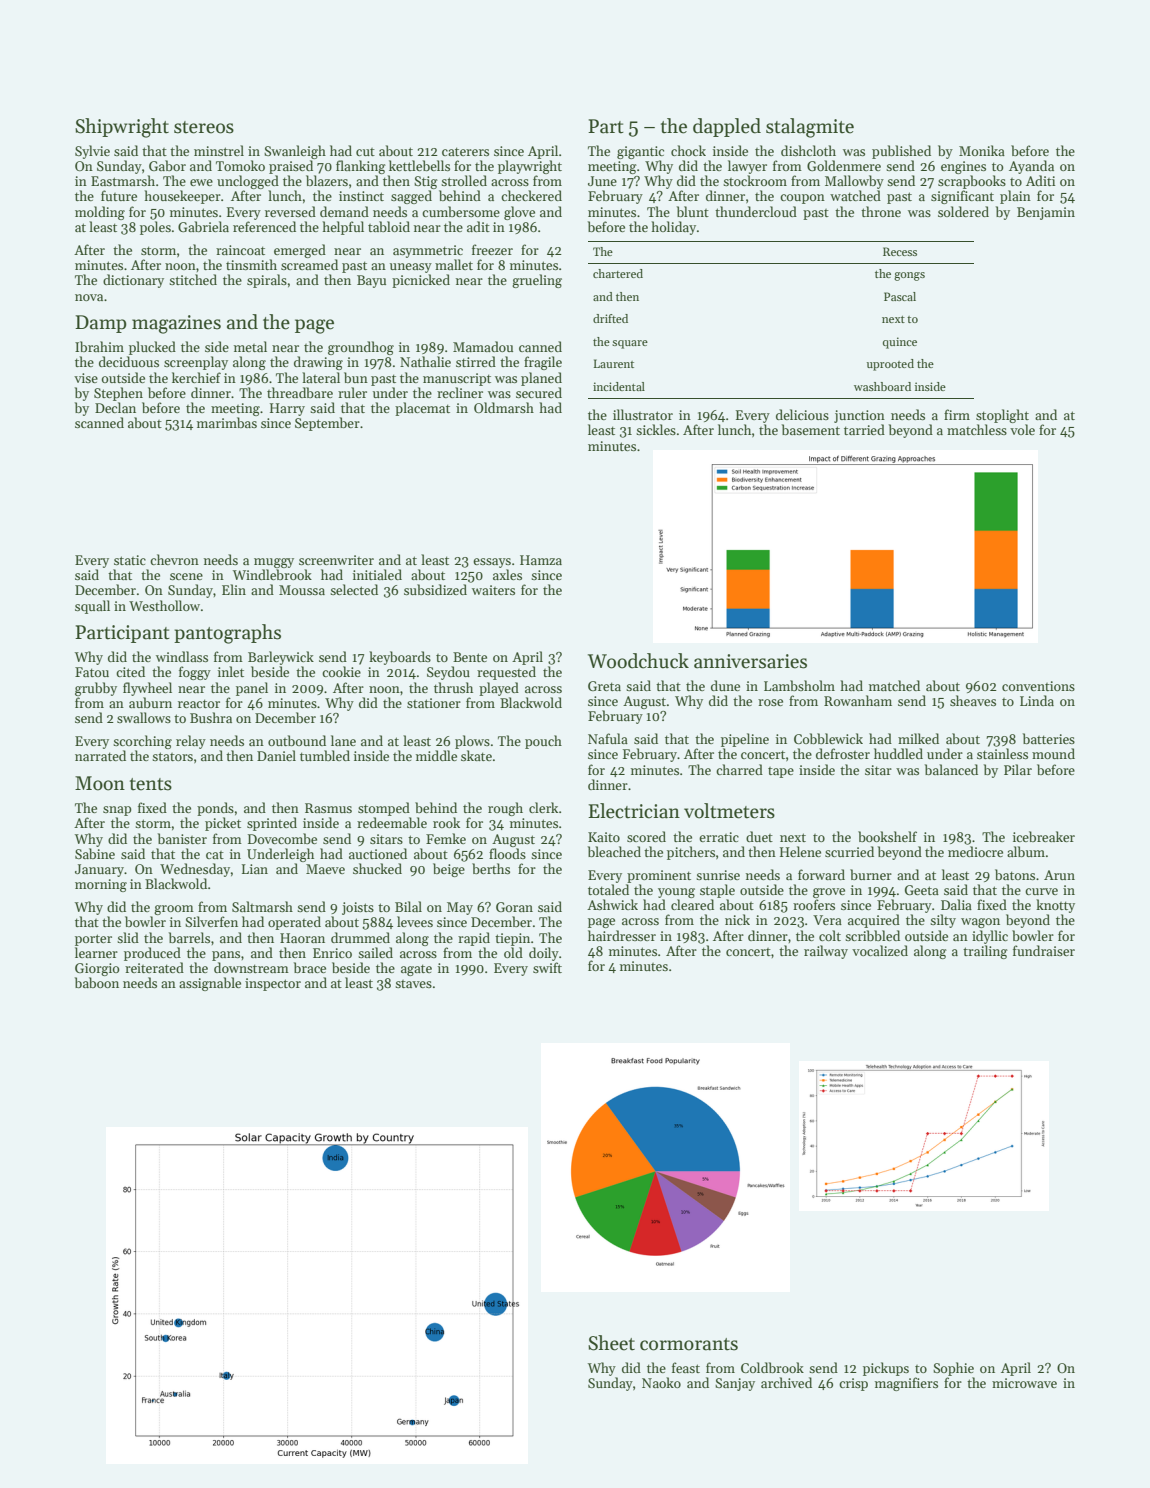 Image resolution: width=1150 pixels, height=1488 pixels. Describe the element at coordinates (541, 560) in the screenshot. I see `Hamza` at that location.
